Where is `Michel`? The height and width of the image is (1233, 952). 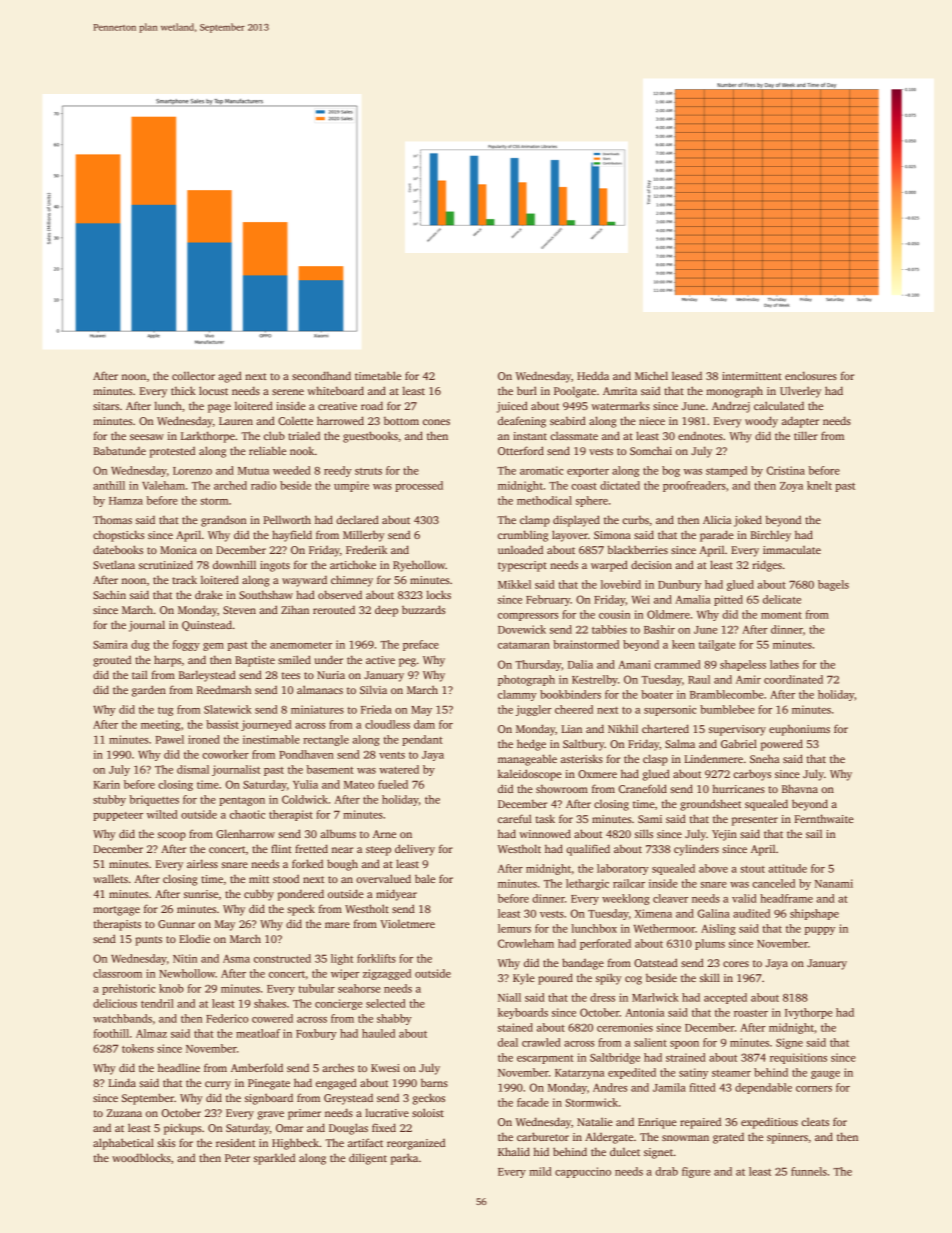 Michel is located at coordinates (651, 375).
